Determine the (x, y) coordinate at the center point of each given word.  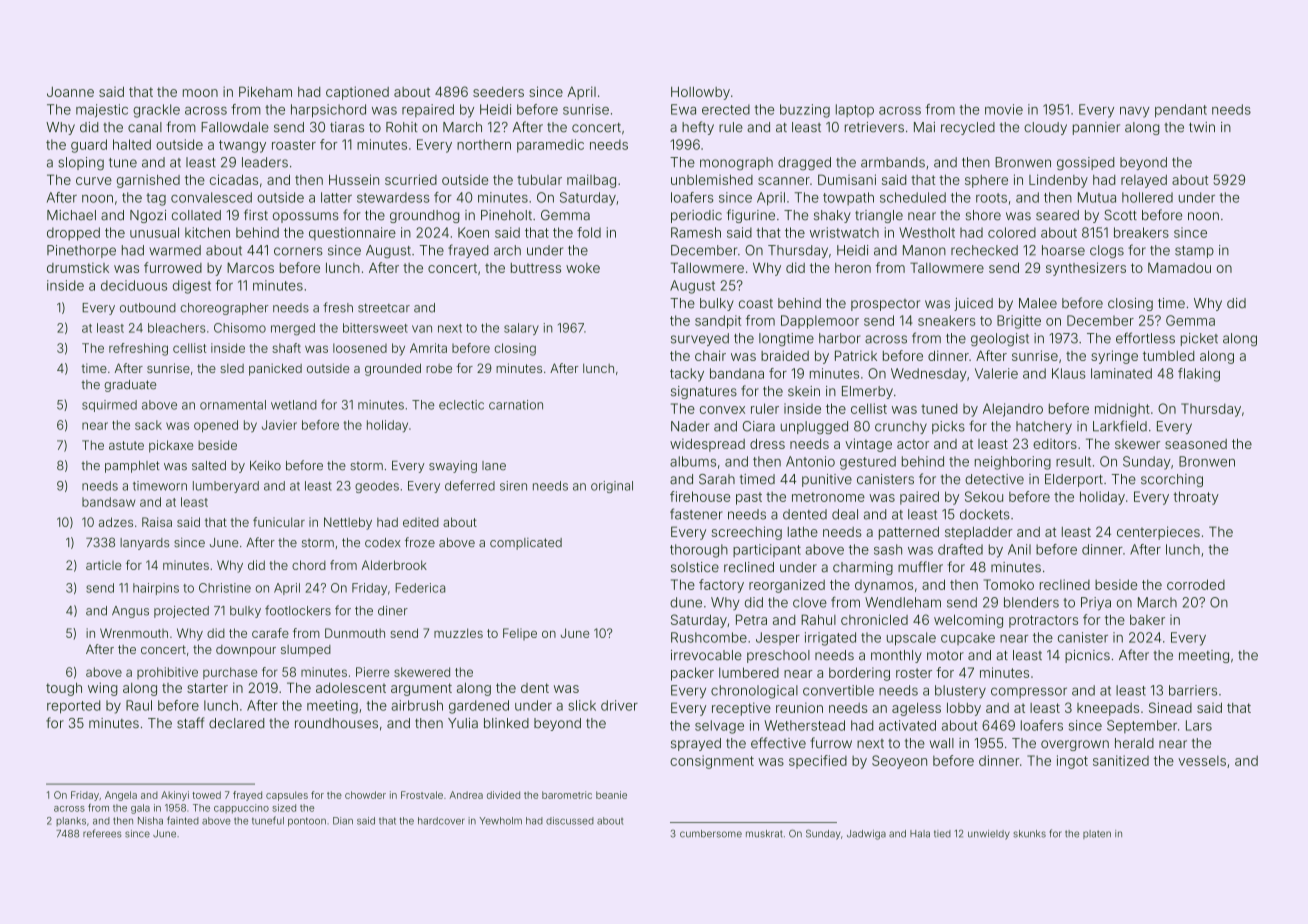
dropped (73, 234)
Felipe (520, 634)
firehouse (700, 496)
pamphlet (132, 467)
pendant (1181, 111)
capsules (287, 796)
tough (64, 689)
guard (89, 146)
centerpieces (1158, 533)
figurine (751, 216)
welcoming (968, 621)
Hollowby (700, 93)
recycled (968, 128)
